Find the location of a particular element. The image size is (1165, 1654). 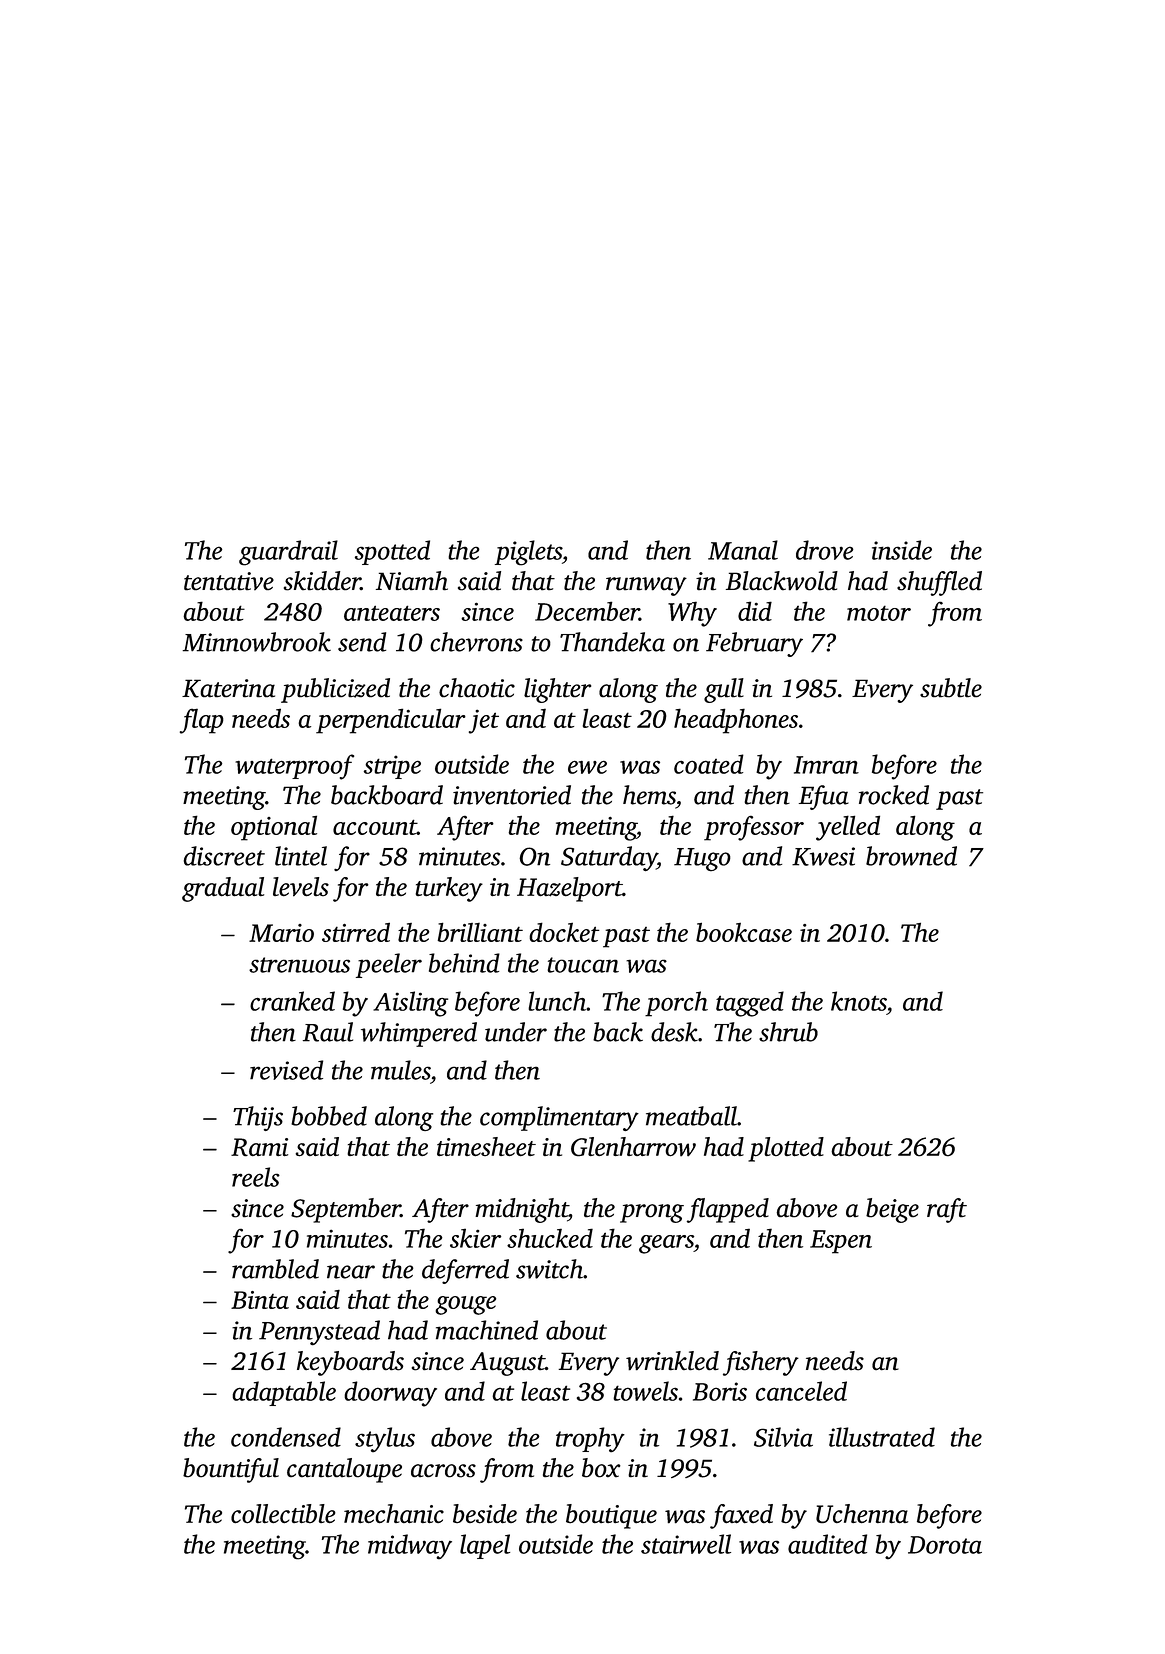

bookcase is located at coordinates (744, 932).
